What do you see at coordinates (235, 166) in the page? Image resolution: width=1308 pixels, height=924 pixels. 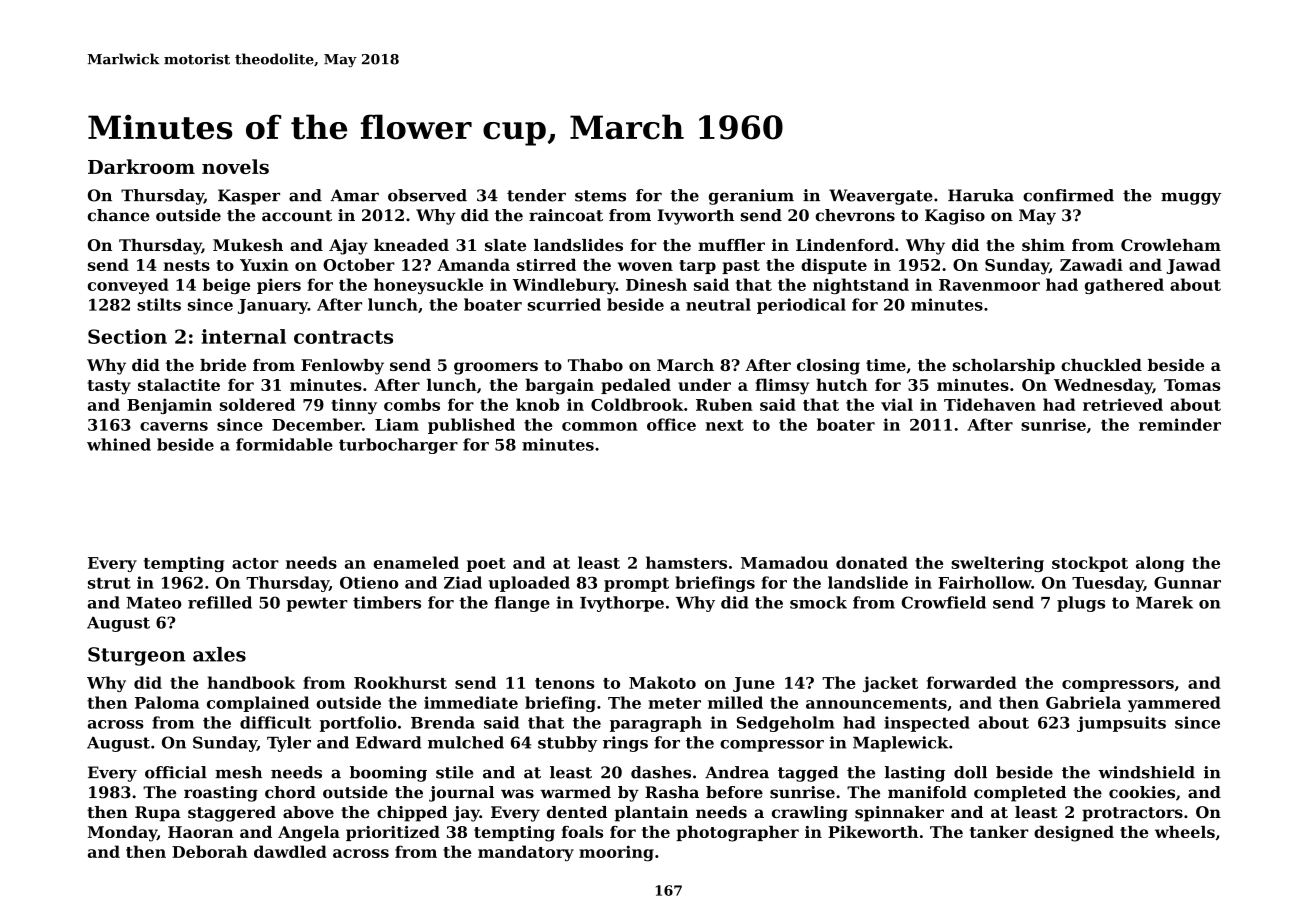 I see `novels` at bounding box center [235, 166].
